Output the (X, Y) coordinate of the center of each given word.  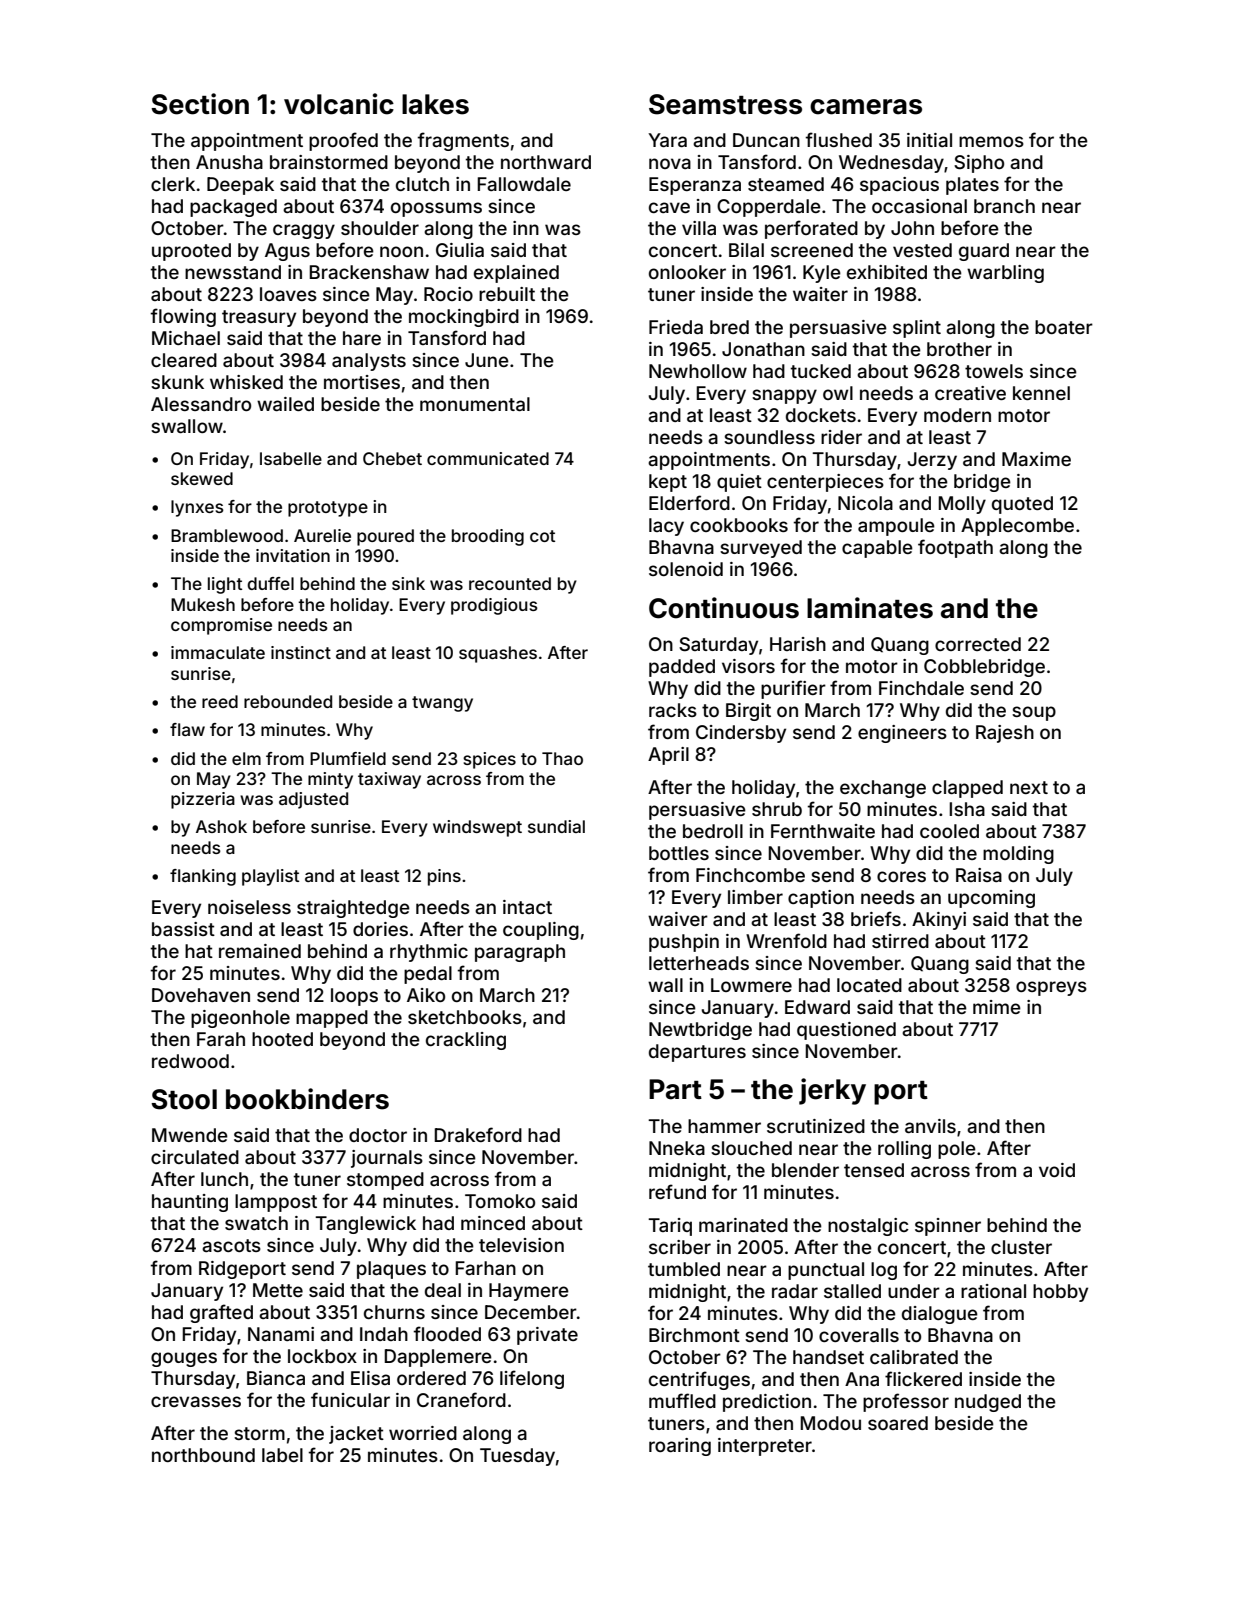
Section (200, 104)
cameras (866, 107)
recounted (510, 583)
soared (898, 1423)
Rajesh (1005, 734)
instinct (301, 652)
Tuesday (517, 1457)
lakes (435, 104)
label (282, 1455)
